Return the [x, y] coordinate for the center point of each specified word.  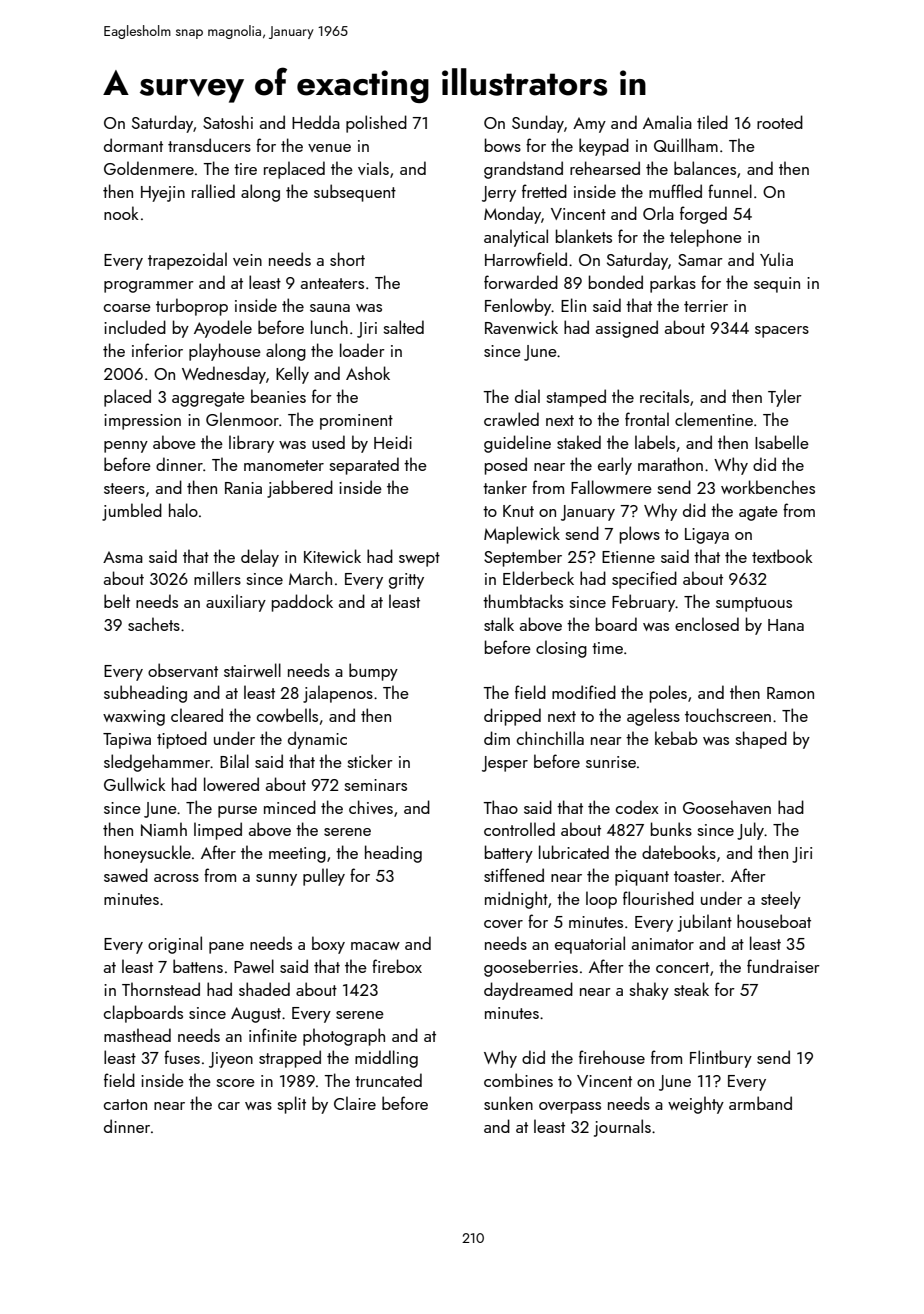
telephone [706, 238]
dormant [133, 145]
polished [376, 124]
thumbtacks [523, 601]
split [291, 1105]
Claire [355, 1103]
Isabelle [782, 442]
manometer [284, 465]
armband [760, 1103]
